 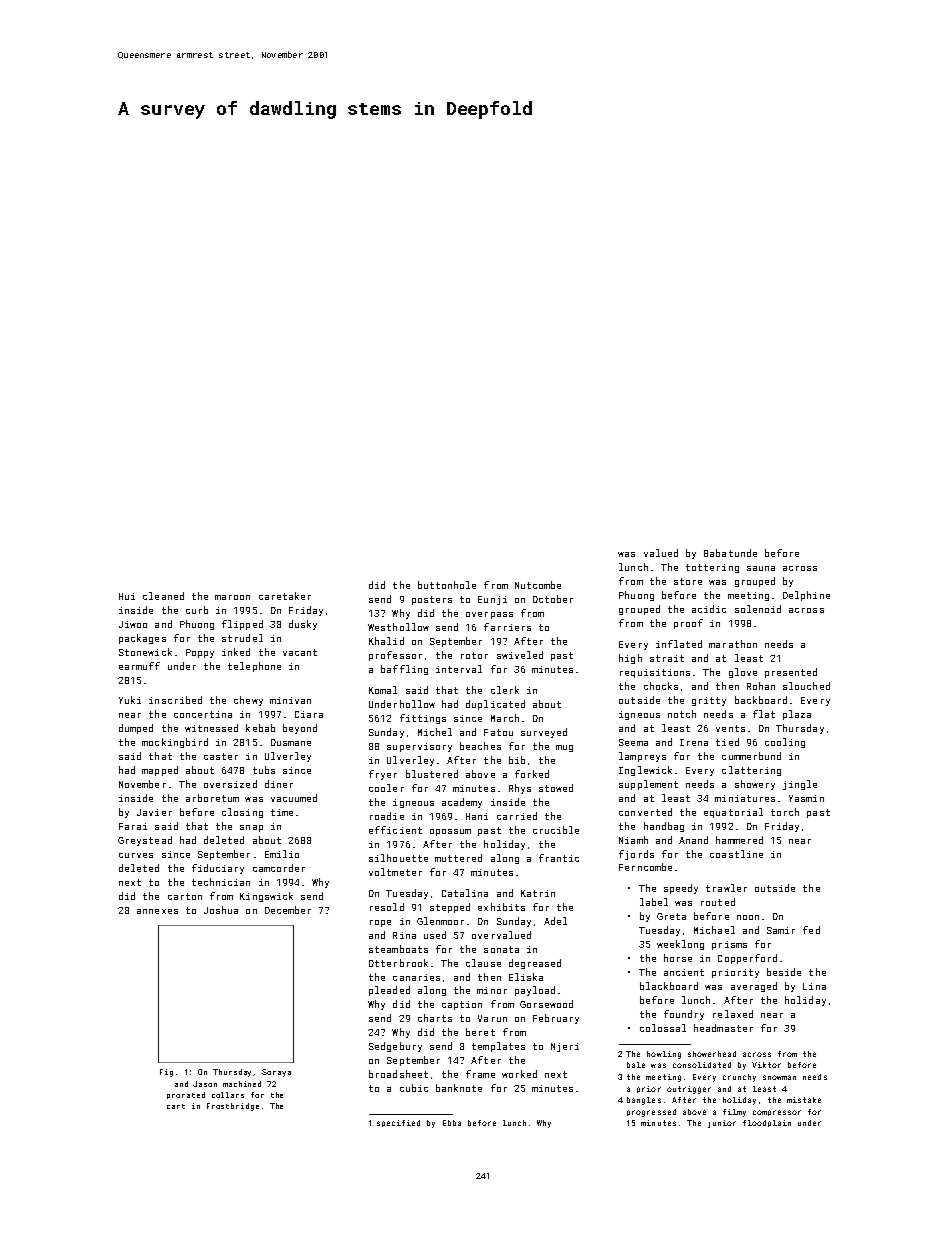 I want to click on baffling, so click(x=404, y=670).
